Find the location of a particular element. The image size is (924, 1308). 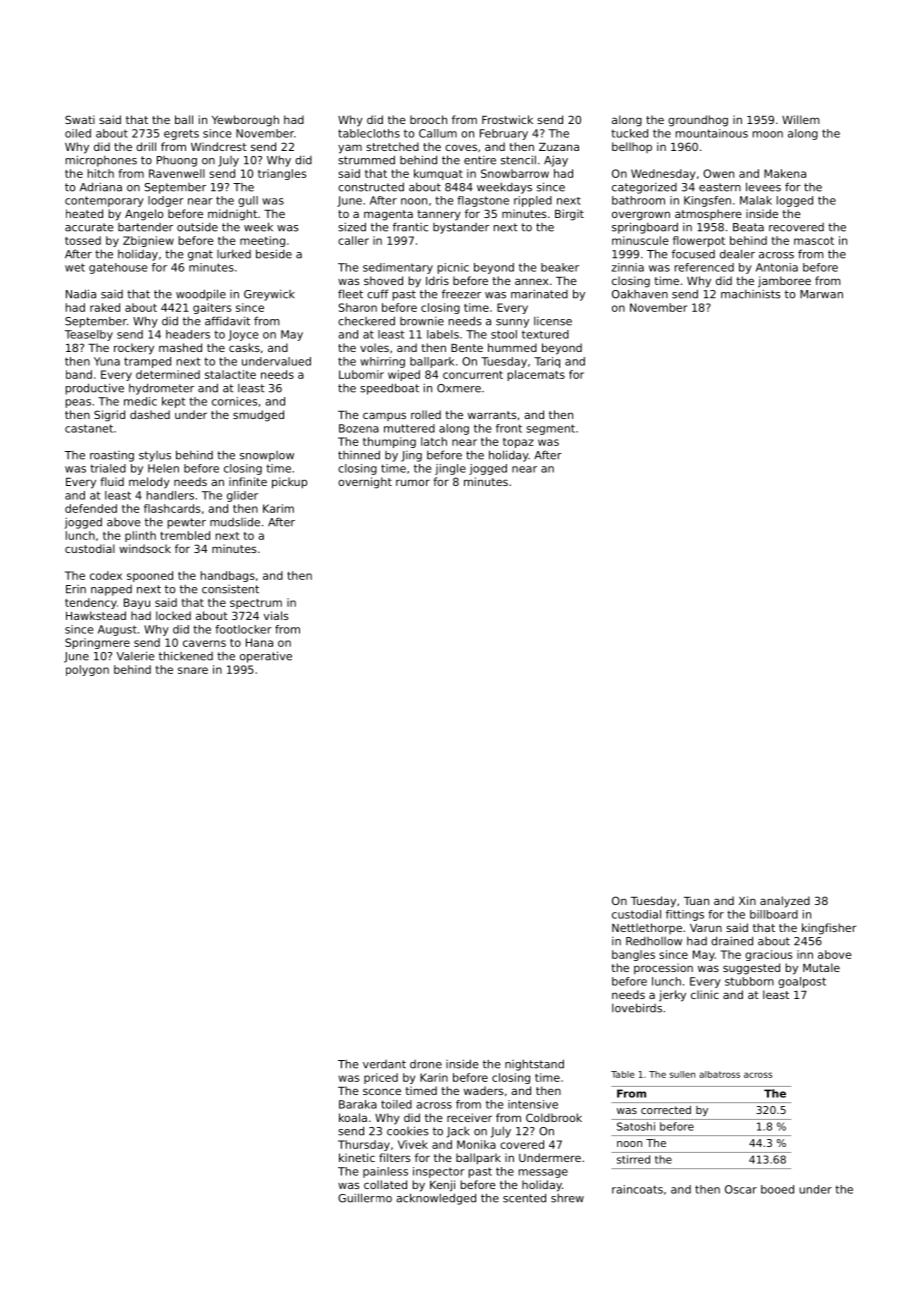

Guillermo is located at coordinates (365, 1198).
